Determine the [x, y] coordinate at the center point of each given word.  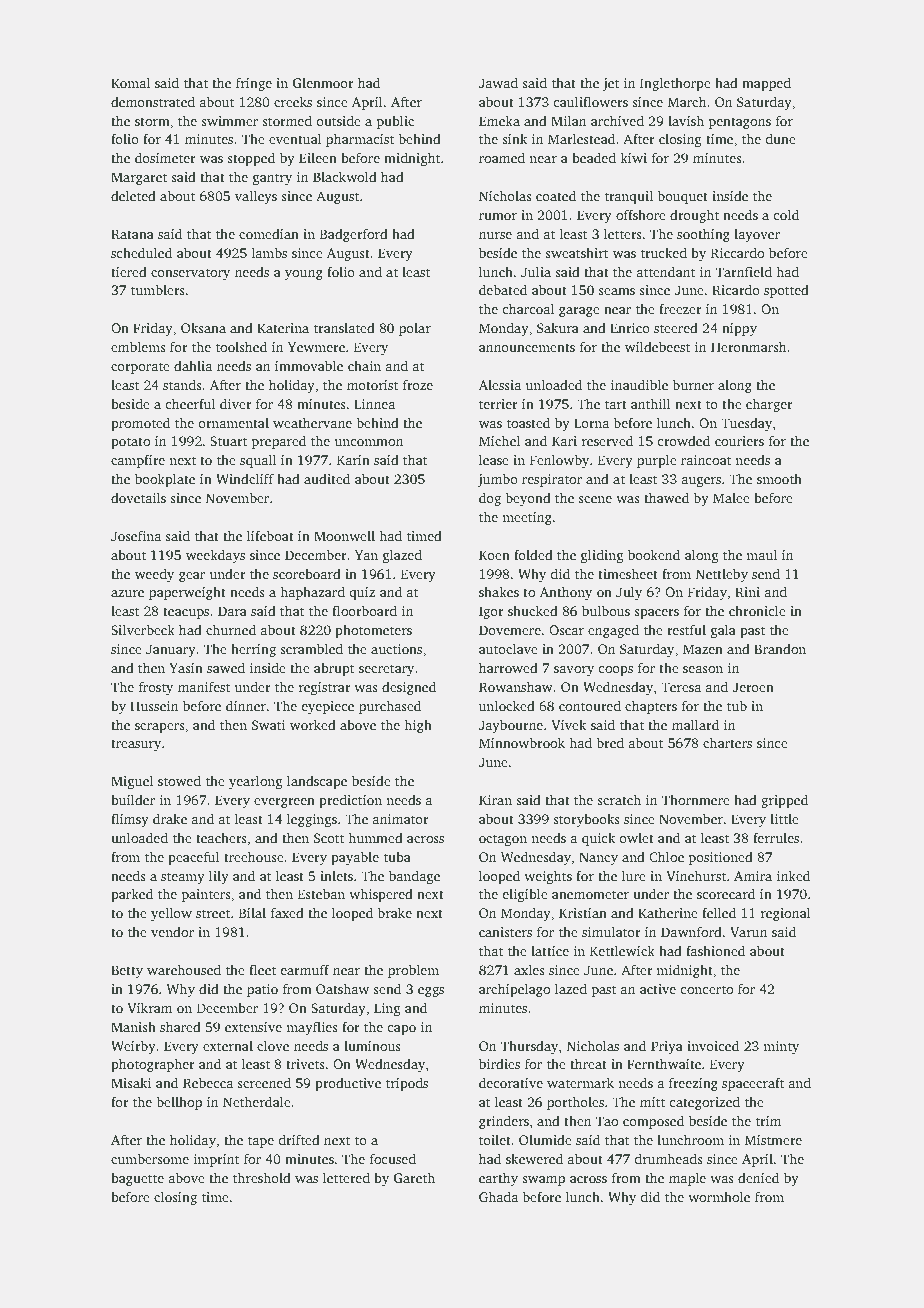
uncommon [369, 442]
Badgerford [354, 235]
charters [727, 742]
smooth [779, 479]
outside [338, 120]
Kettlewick [622, 950]
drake [170, 818]
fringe [254, 84]
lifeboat [270, 535]
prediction [350, 801]
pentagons [740, 123]
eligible [525, 895]
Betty [127, 971]
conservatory [190, 274]
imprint [216, 1160]
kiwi [633, 157]
